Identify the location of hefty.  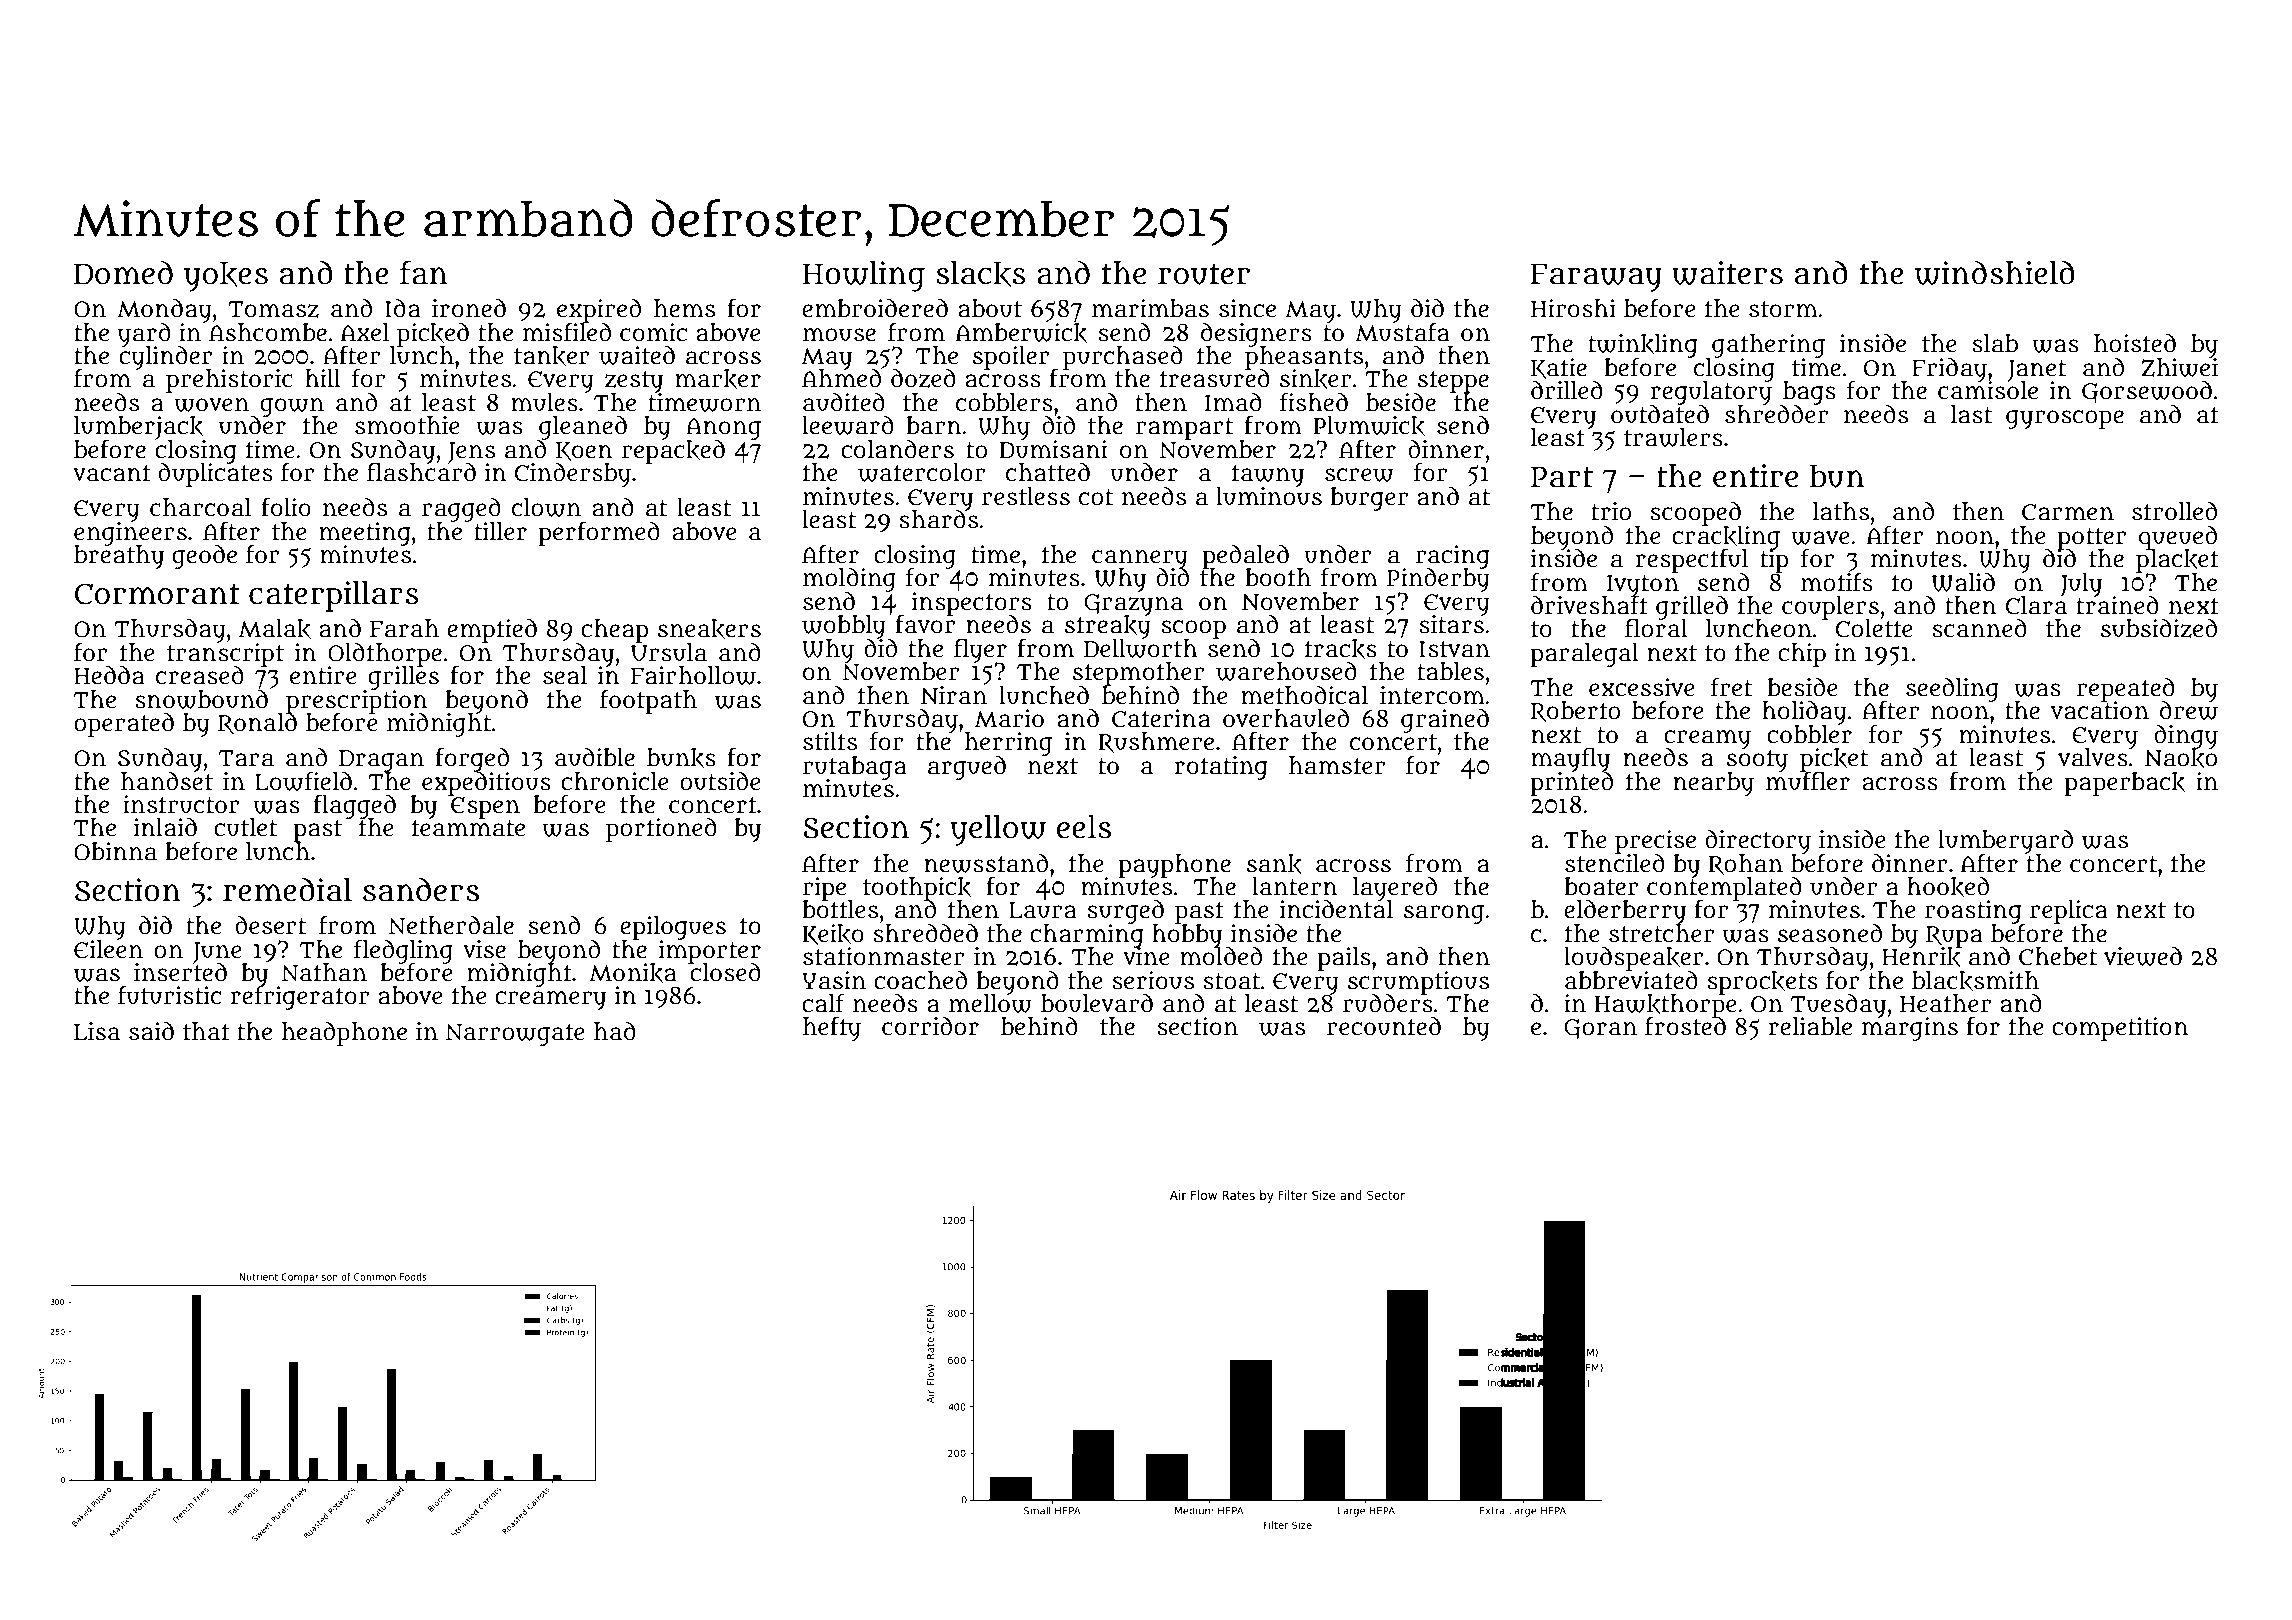
(832, 1028).
